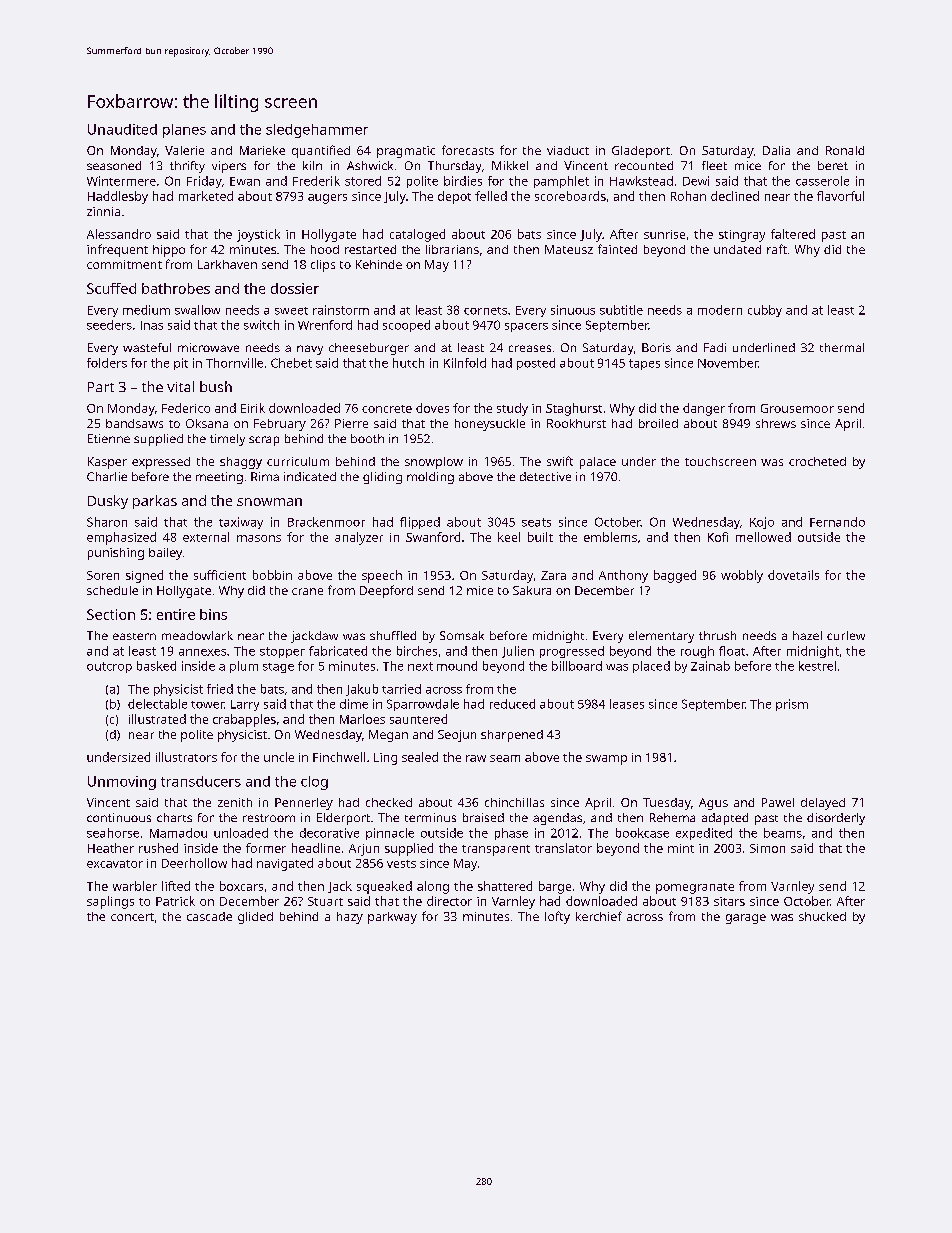 The width and height of the screenshot is (952, 1233). What do you see at coordinates (109, 667) in the screenshot?
I see `outcrop` at bounding box center [109, 667].
